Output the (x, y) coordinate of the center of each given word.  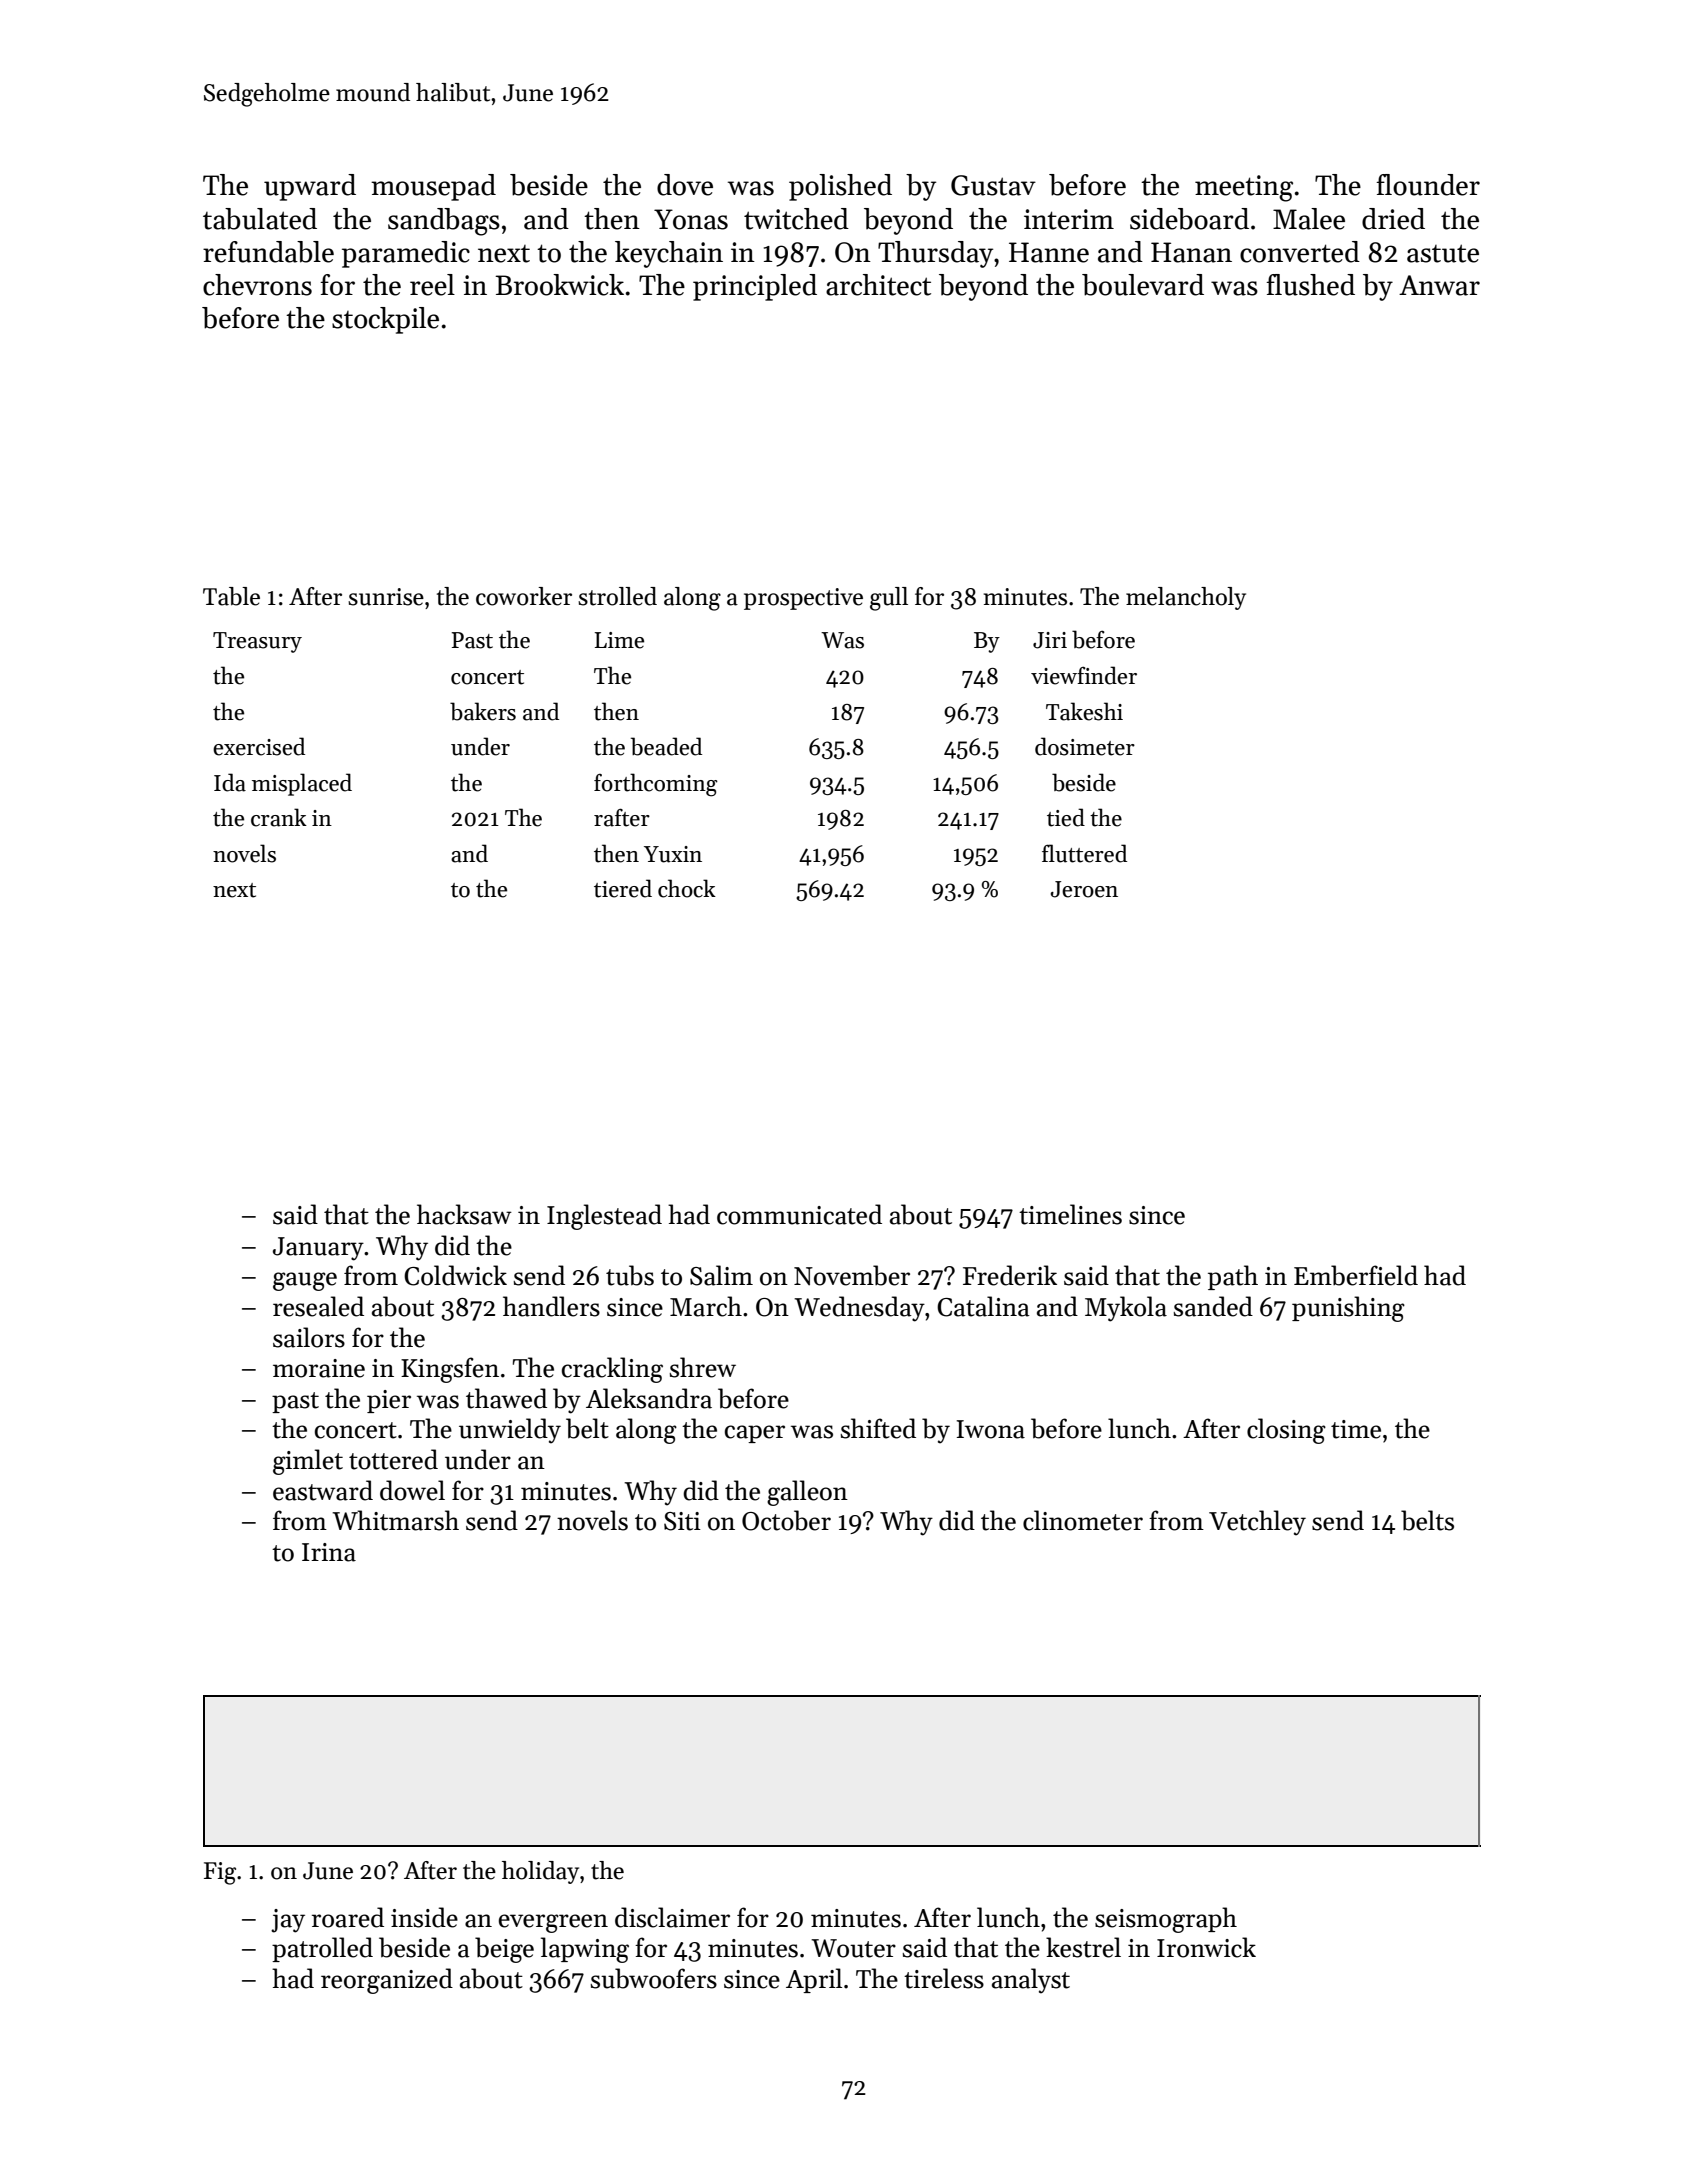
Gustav (993, 185)
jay (288, 1921)
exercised (259, 746)
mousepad (433, 187)
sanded (1213, 1306)
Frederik (1010, 1275)
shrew (703, 1367)
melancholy (1186, 598)
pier (389, 1401)
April (814, 1980)
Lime (619, 640)
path (1233, 1277)
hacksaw (464, 1214)
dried (1393, 219)
